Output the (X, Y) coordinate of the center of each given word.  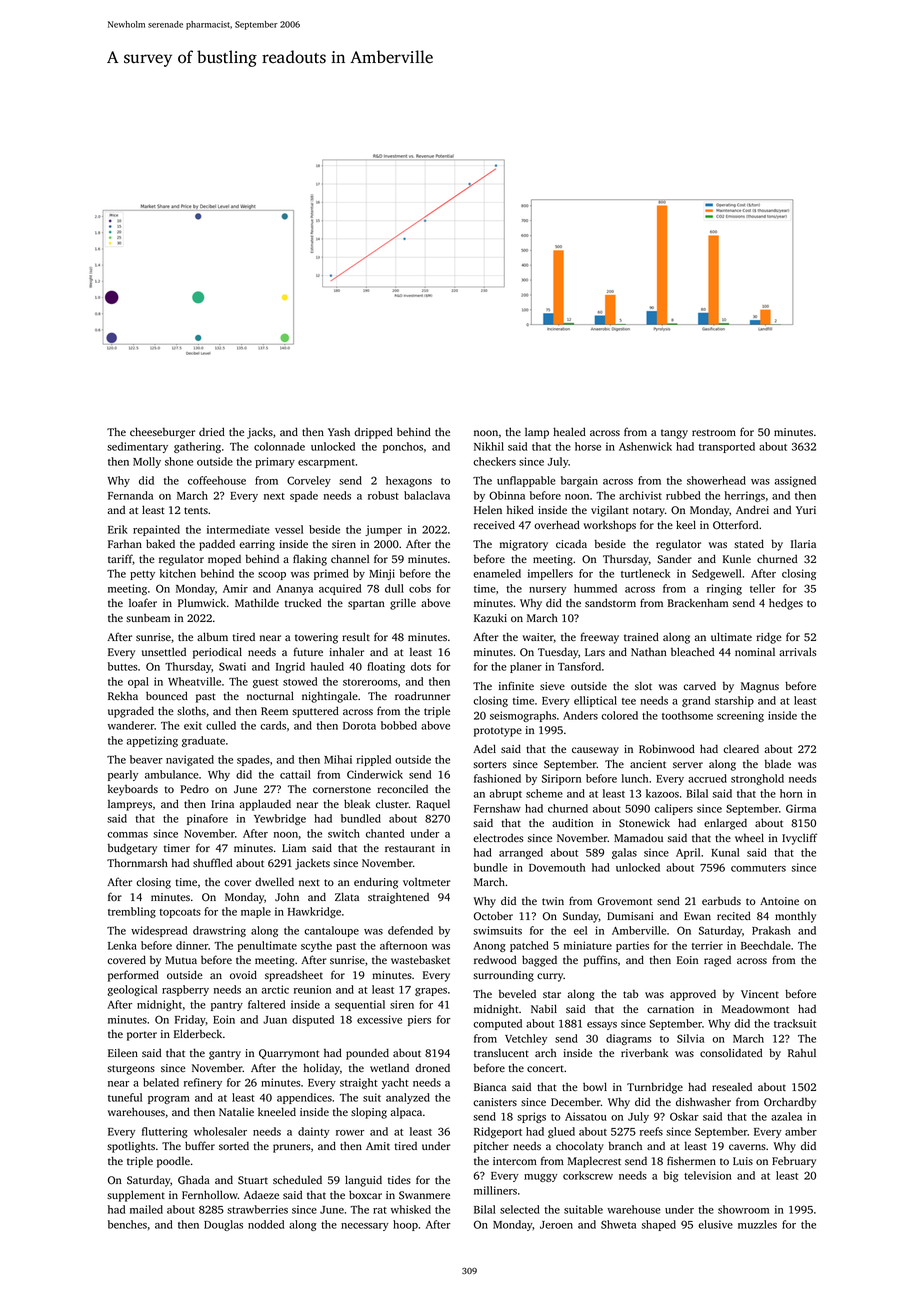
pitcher (491, 1147)
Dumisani (630, 916)
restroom (714, 432)
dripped (373, 433)
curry (550, 977)
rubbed (683, 495)
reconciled (403, 789)
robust (383, 495)
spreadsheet (294, 976)
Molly (147, 462)
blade (778, 763)
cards (273, 725)
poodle (173, 1162)
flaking (310, 560)
